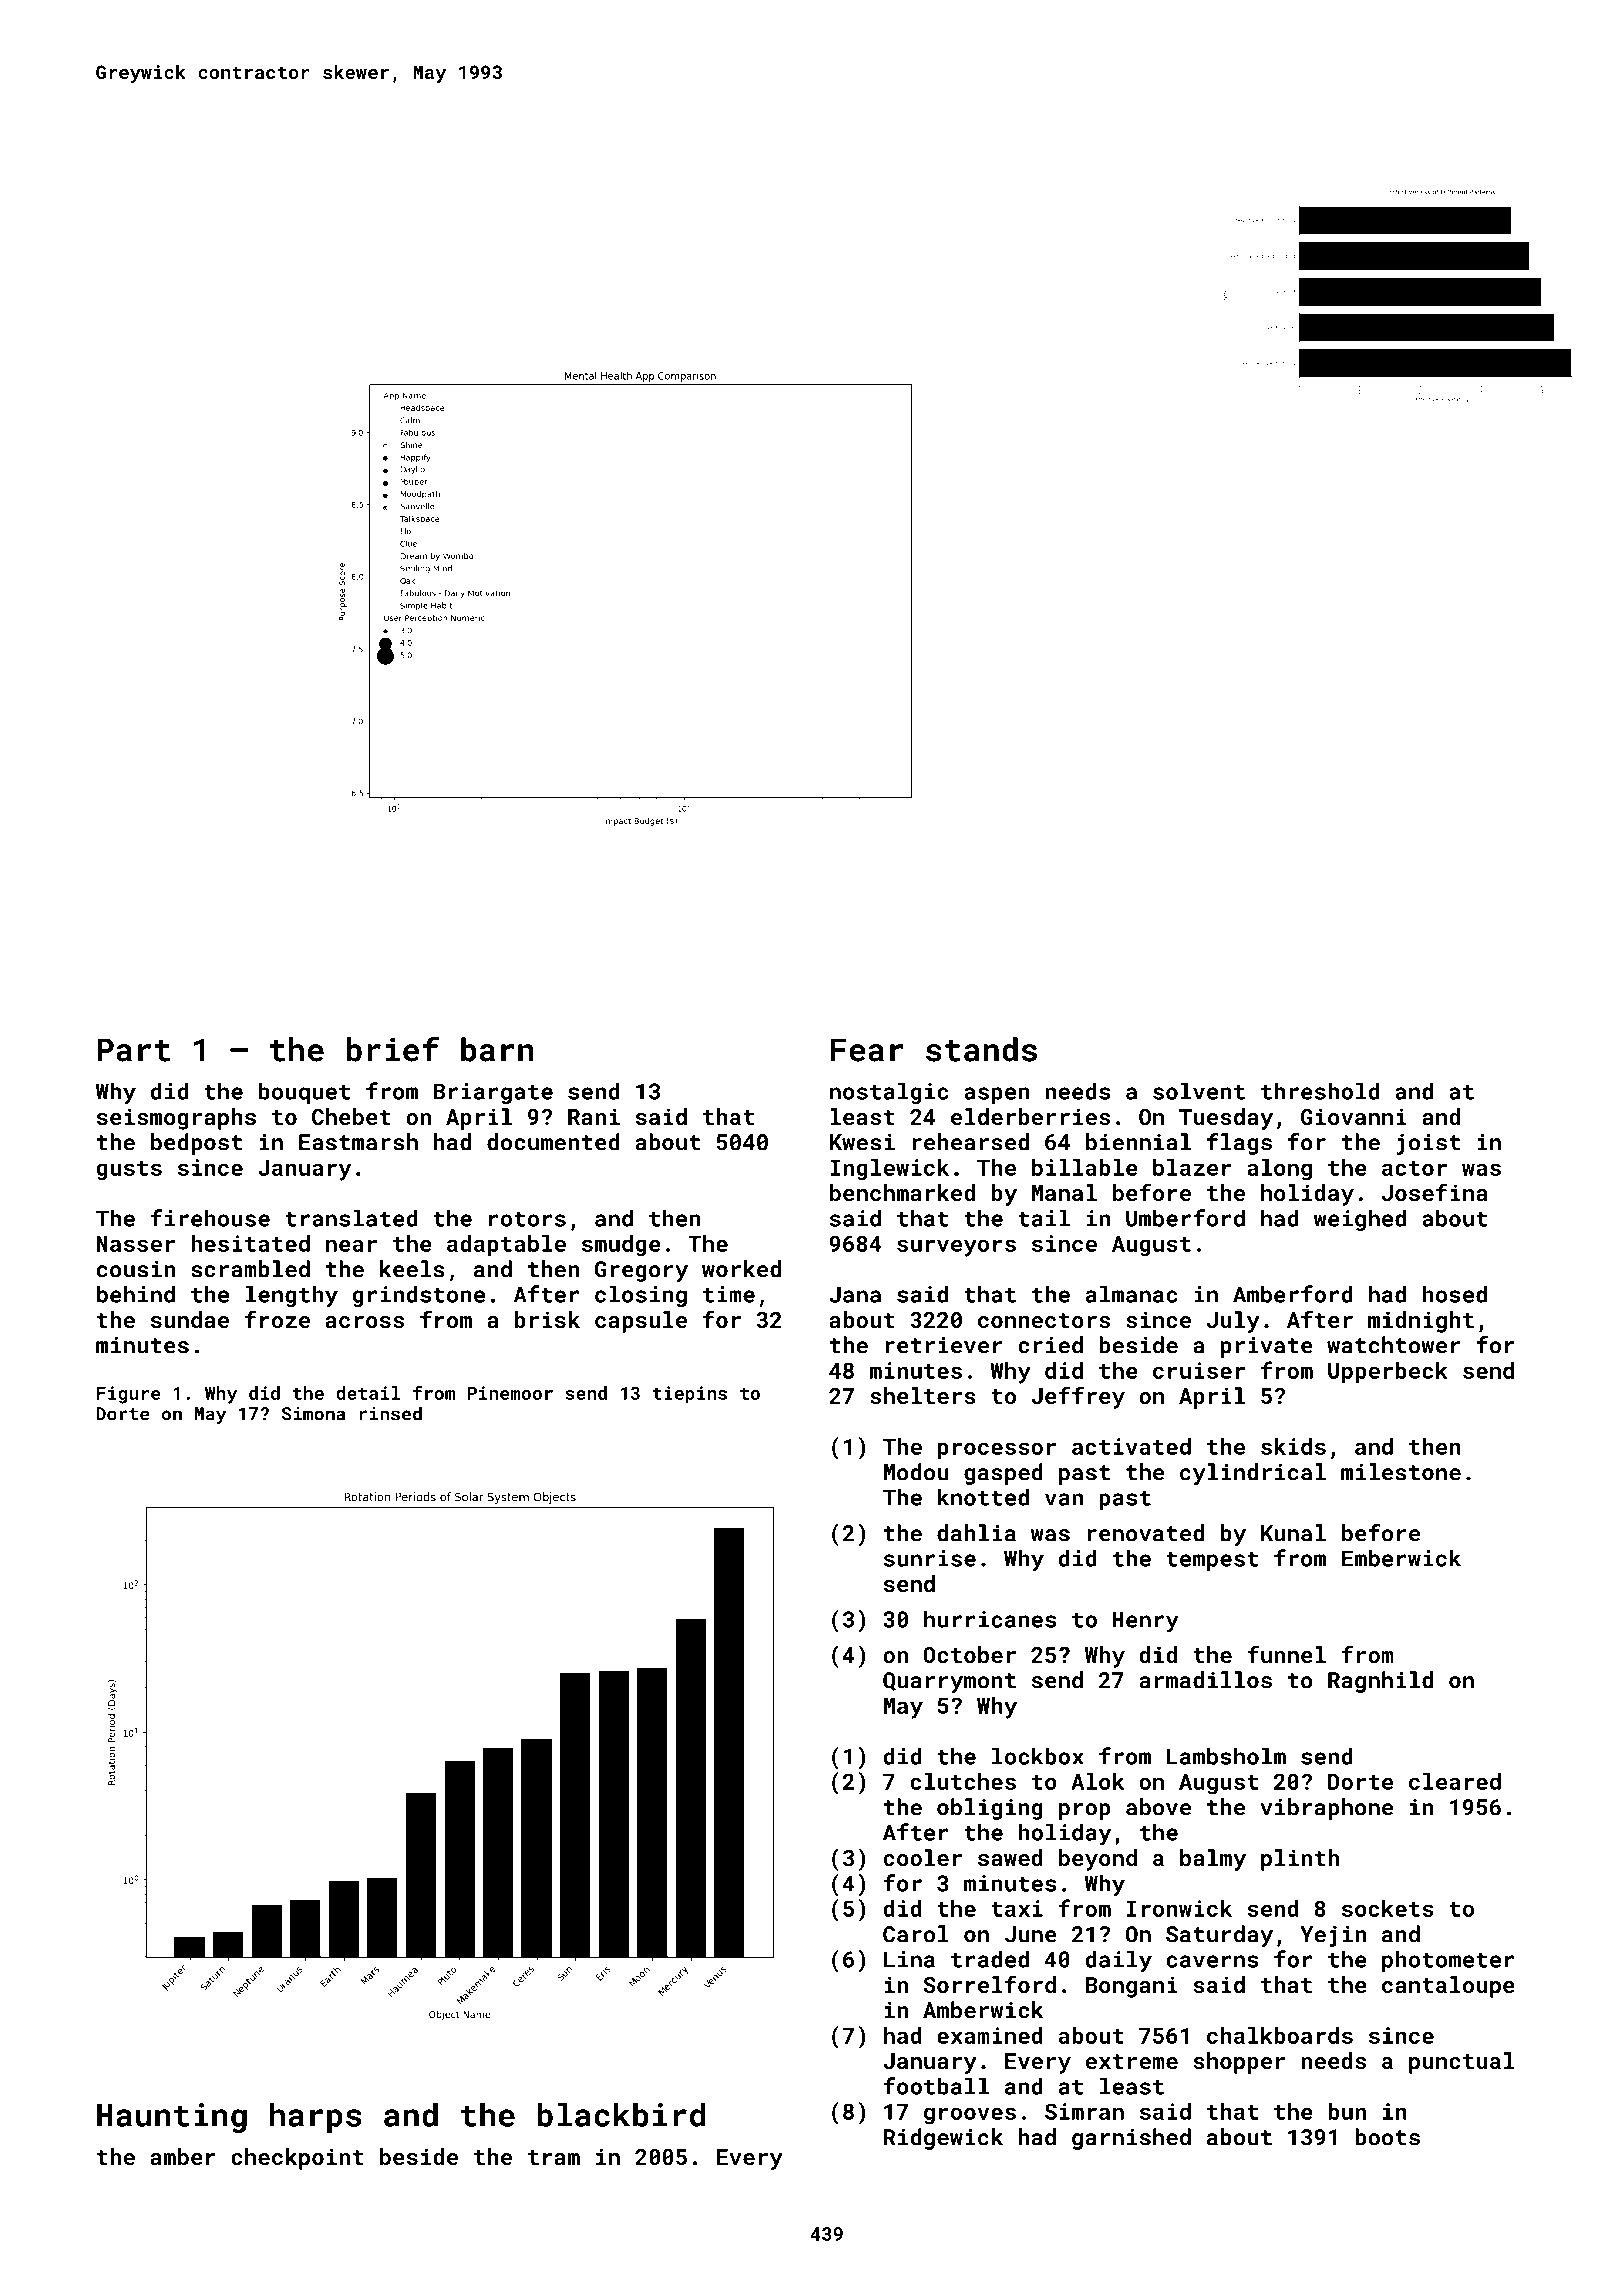  Describe the element at coordinates (889, 1093) in the page. I see `nostalgic` at that location.
